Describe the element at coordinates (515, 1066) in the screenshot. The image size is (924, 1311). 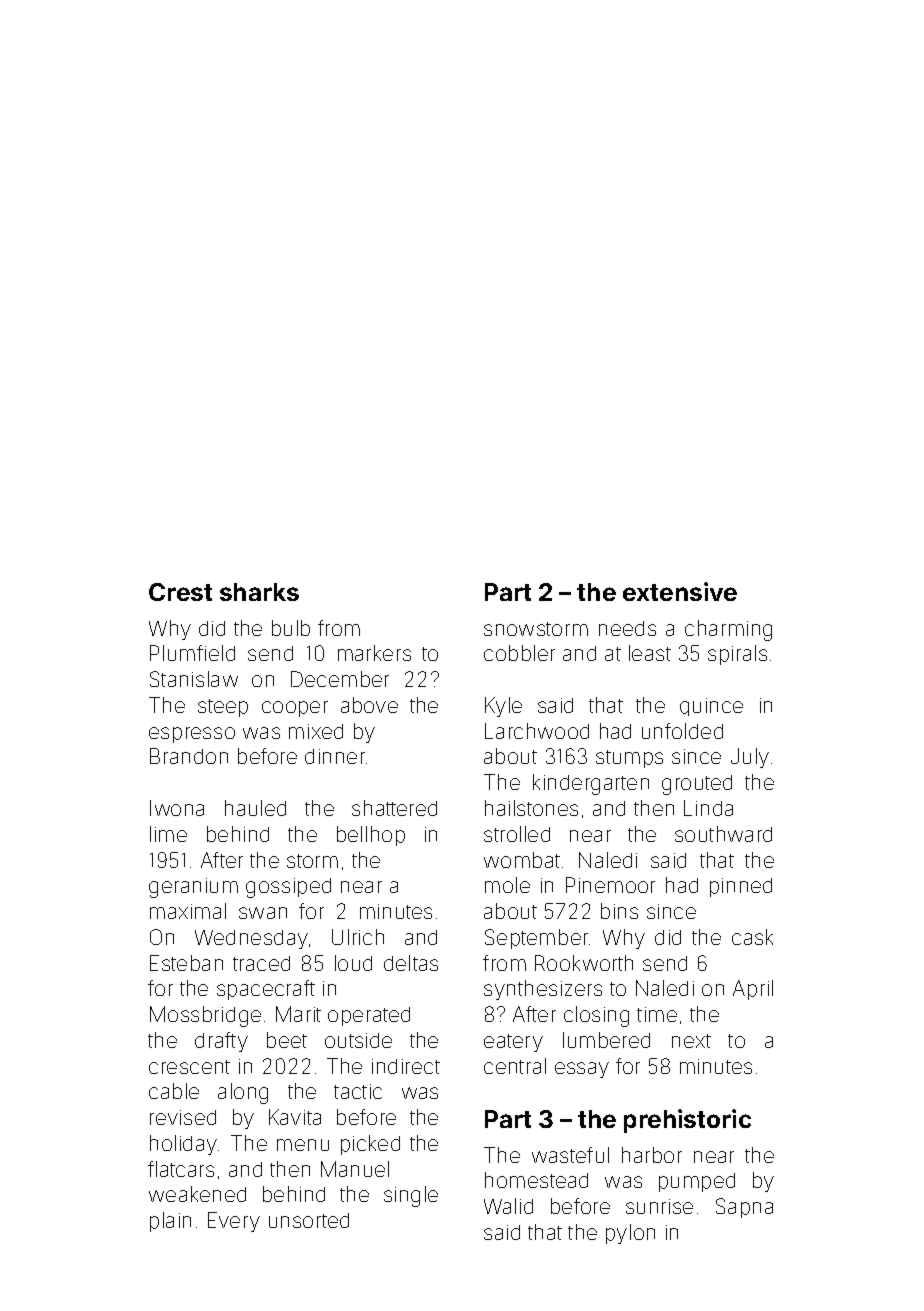
I see `central` at that location.
